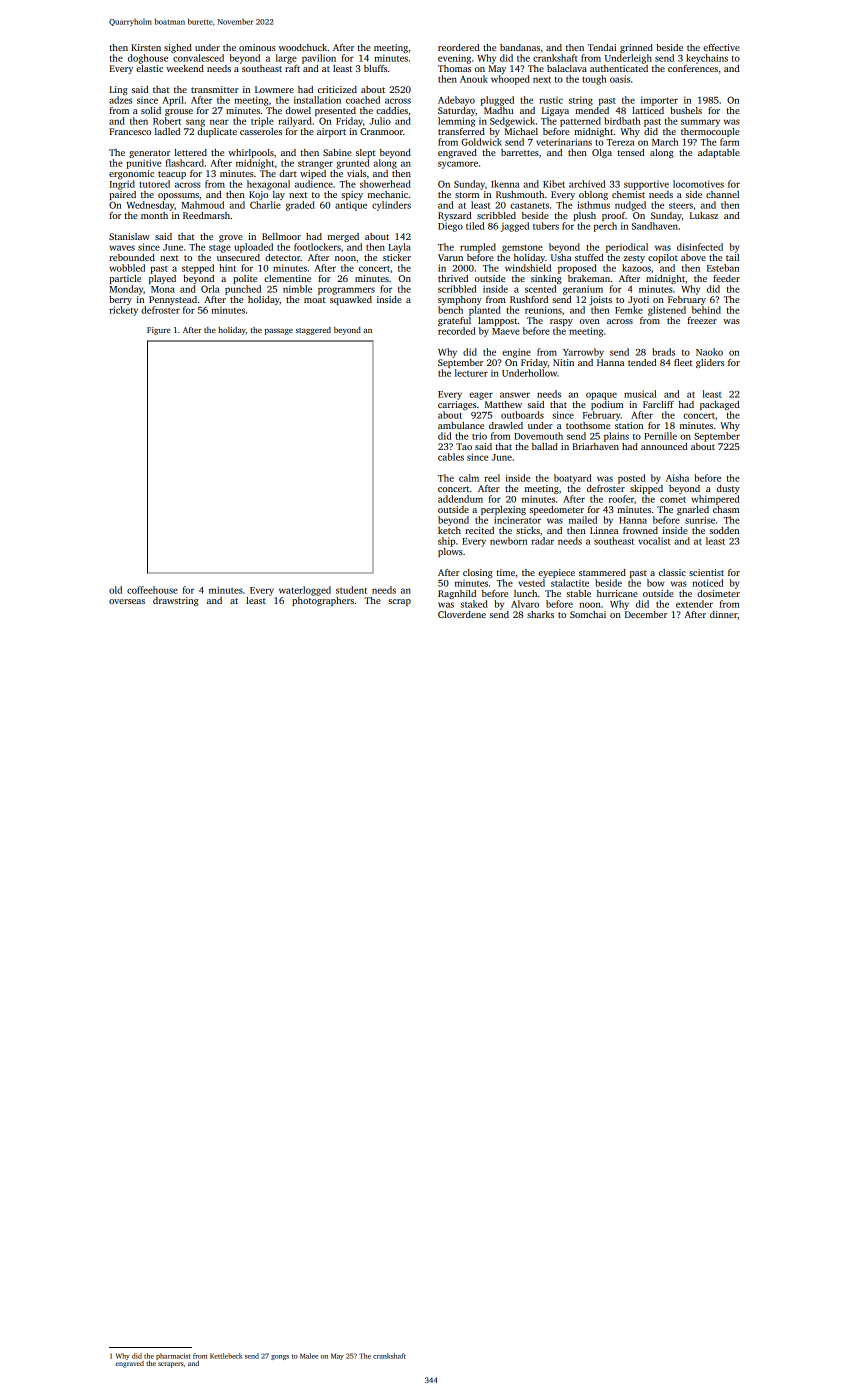 This page has width=849, height=1400. Describe the element at coordinates (303, 47) in the page. I see `woodchuck` at that location.
